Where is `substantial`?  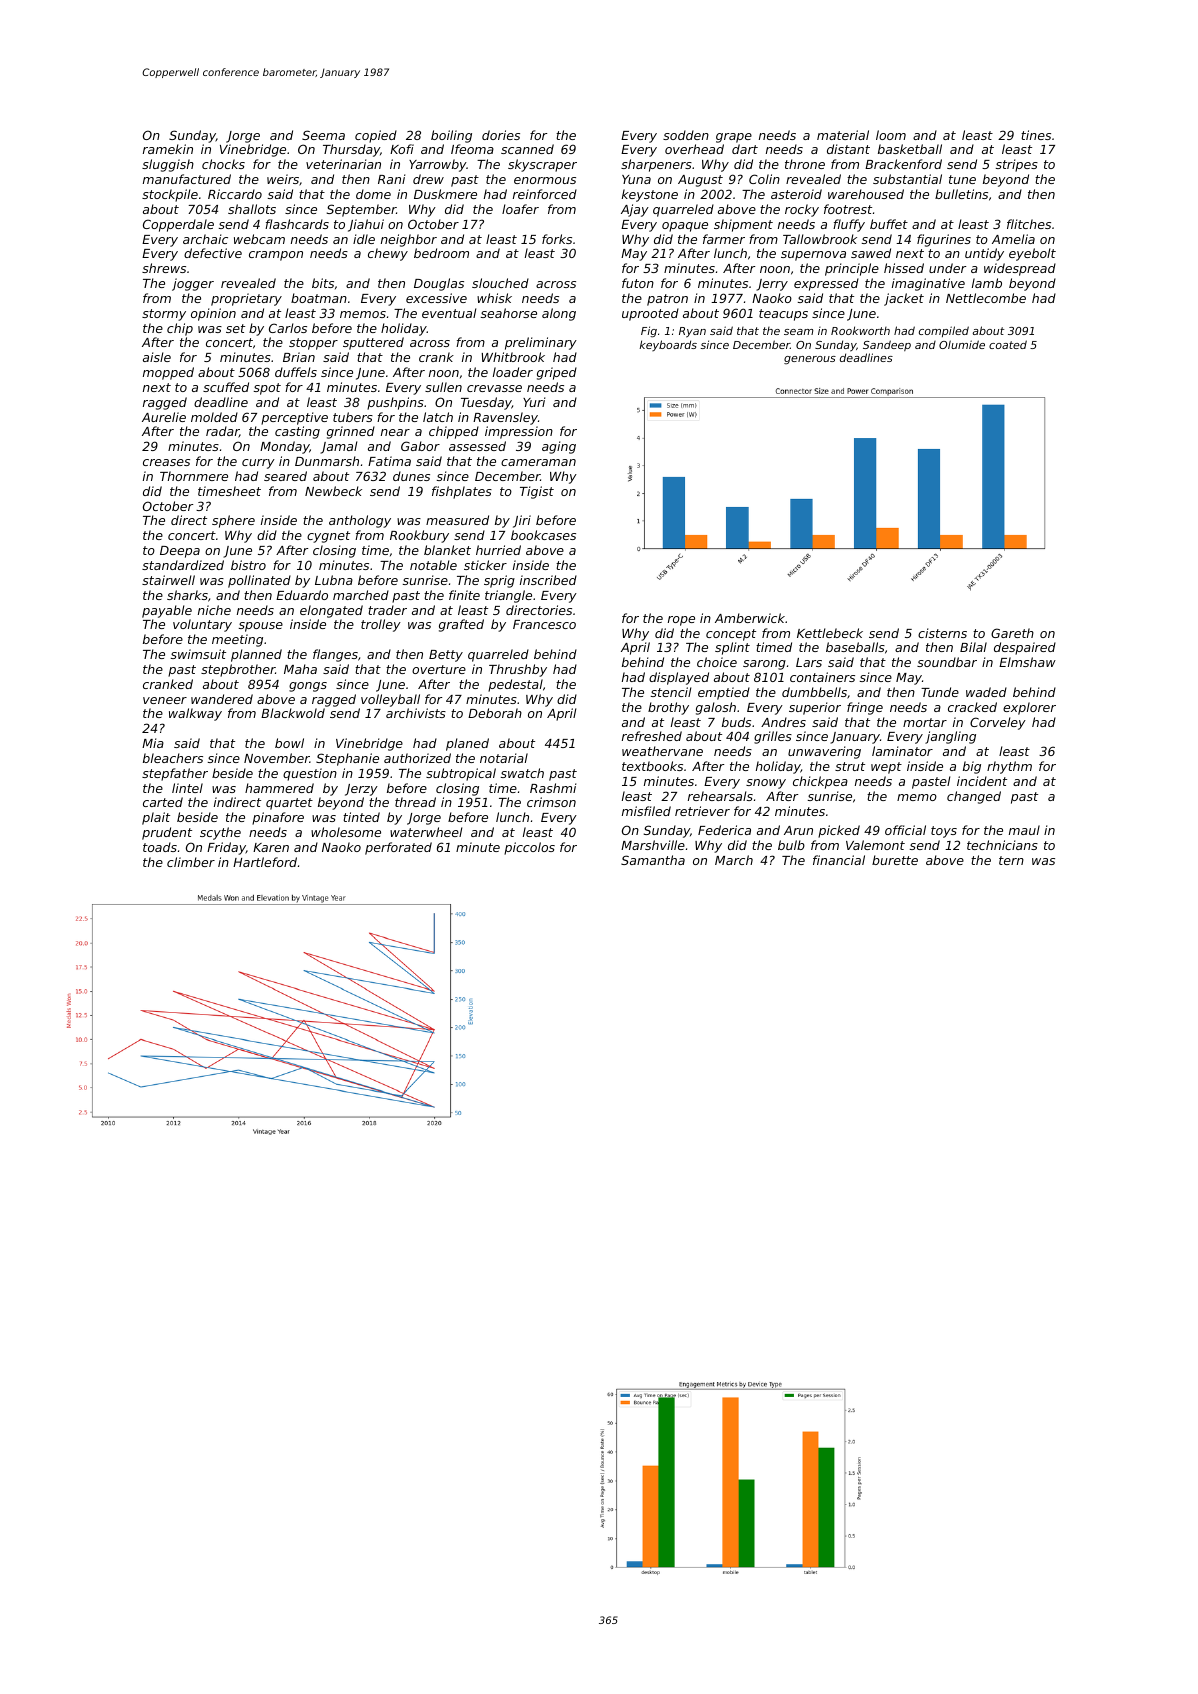 substantial is located at coordinates (907, 179).
